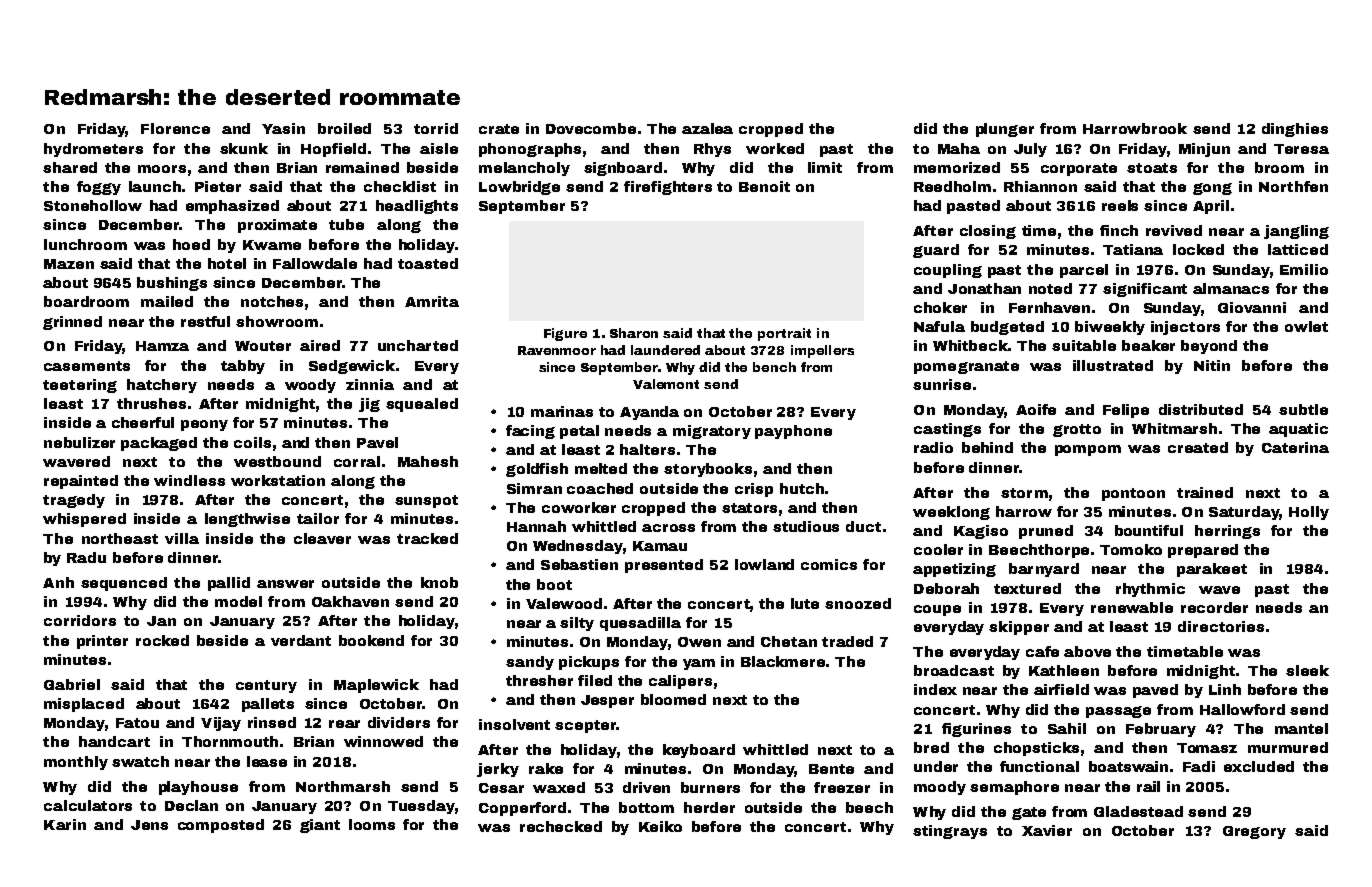 Image resolution: width=1372 pixels, height=887 pixels. I want to click on Holly, so click(1309, 513).
